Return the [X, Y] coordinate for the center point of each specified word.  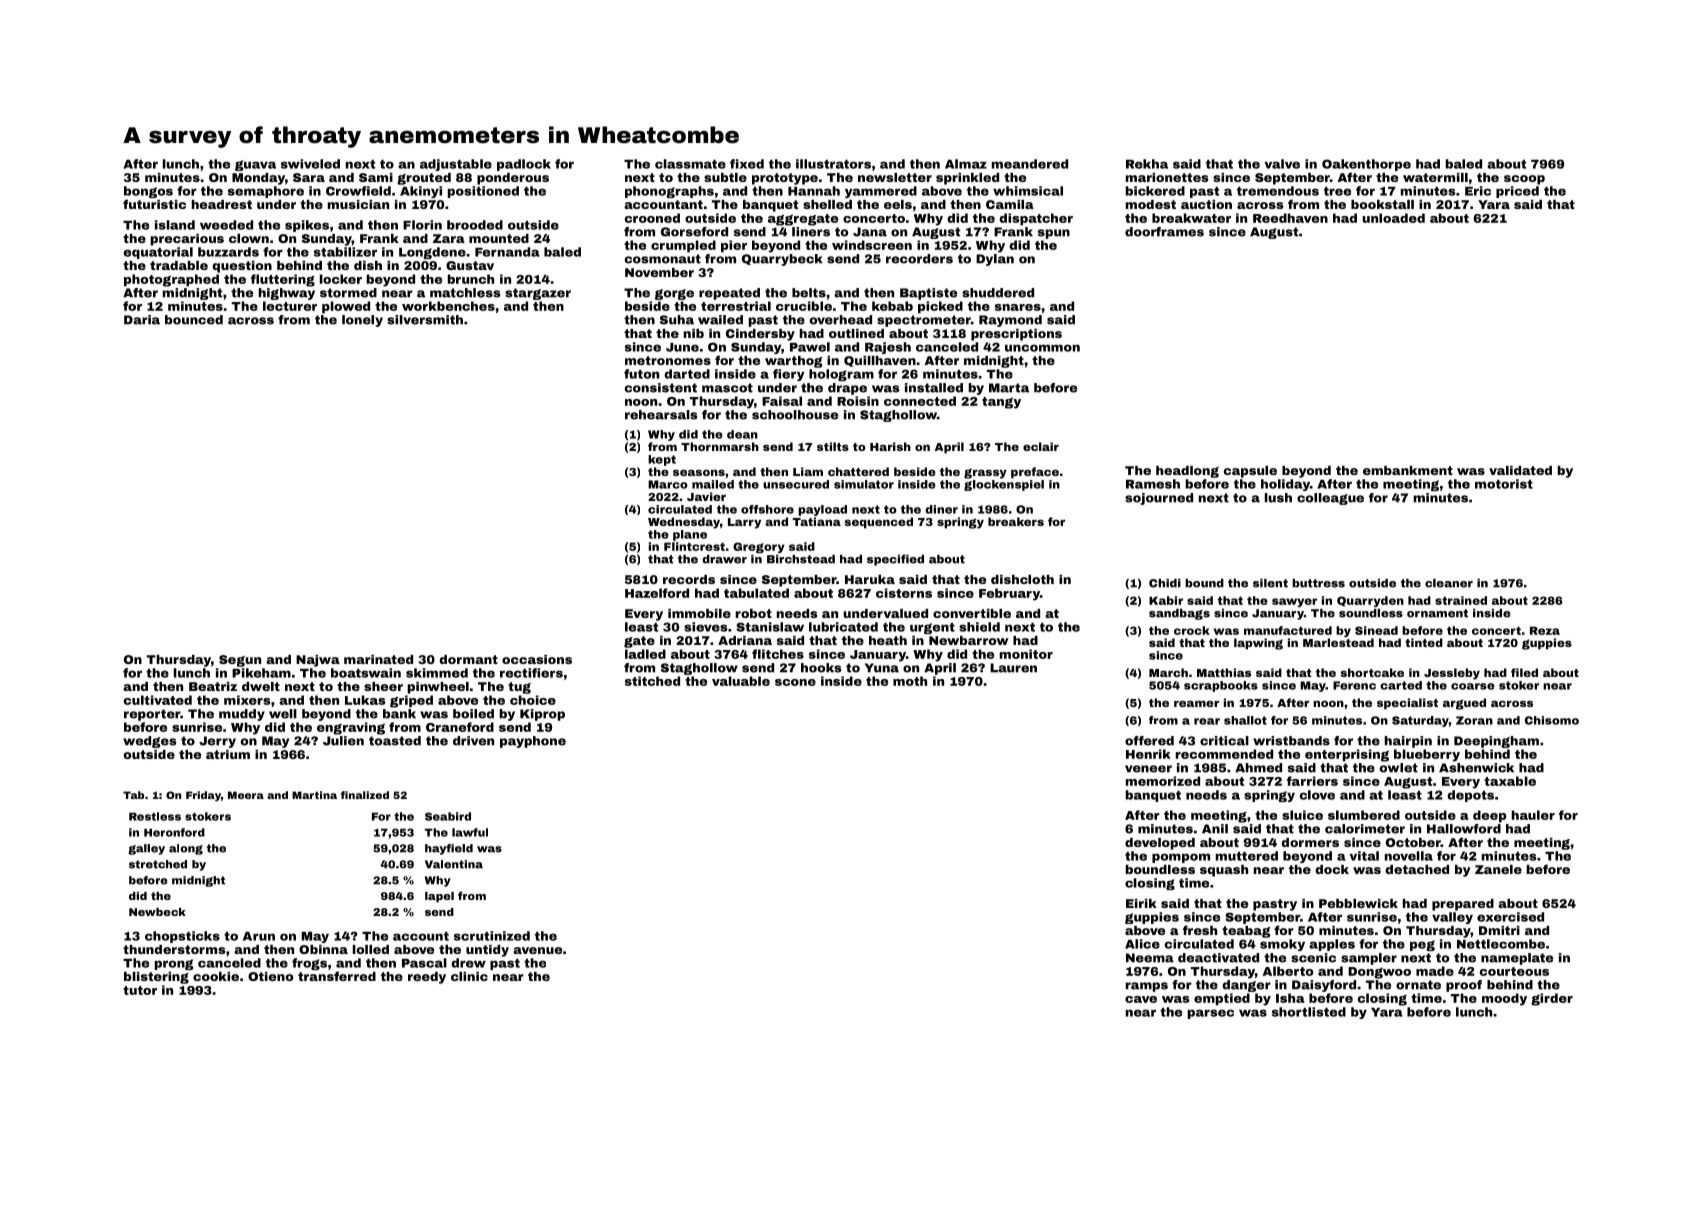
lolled [371, 949]
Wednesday [684, 523]
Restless [155, 816]
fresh [1200, 930]
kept [662, 460]
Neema [1150, 958]
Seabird [448, 816]
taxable [1510, 781]
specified [895, 560]
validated [1520, 470]
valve [1282, 164]
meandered [1030, 164]
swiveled [310, 164]
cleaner [1449, 583]
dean [742, 434]
